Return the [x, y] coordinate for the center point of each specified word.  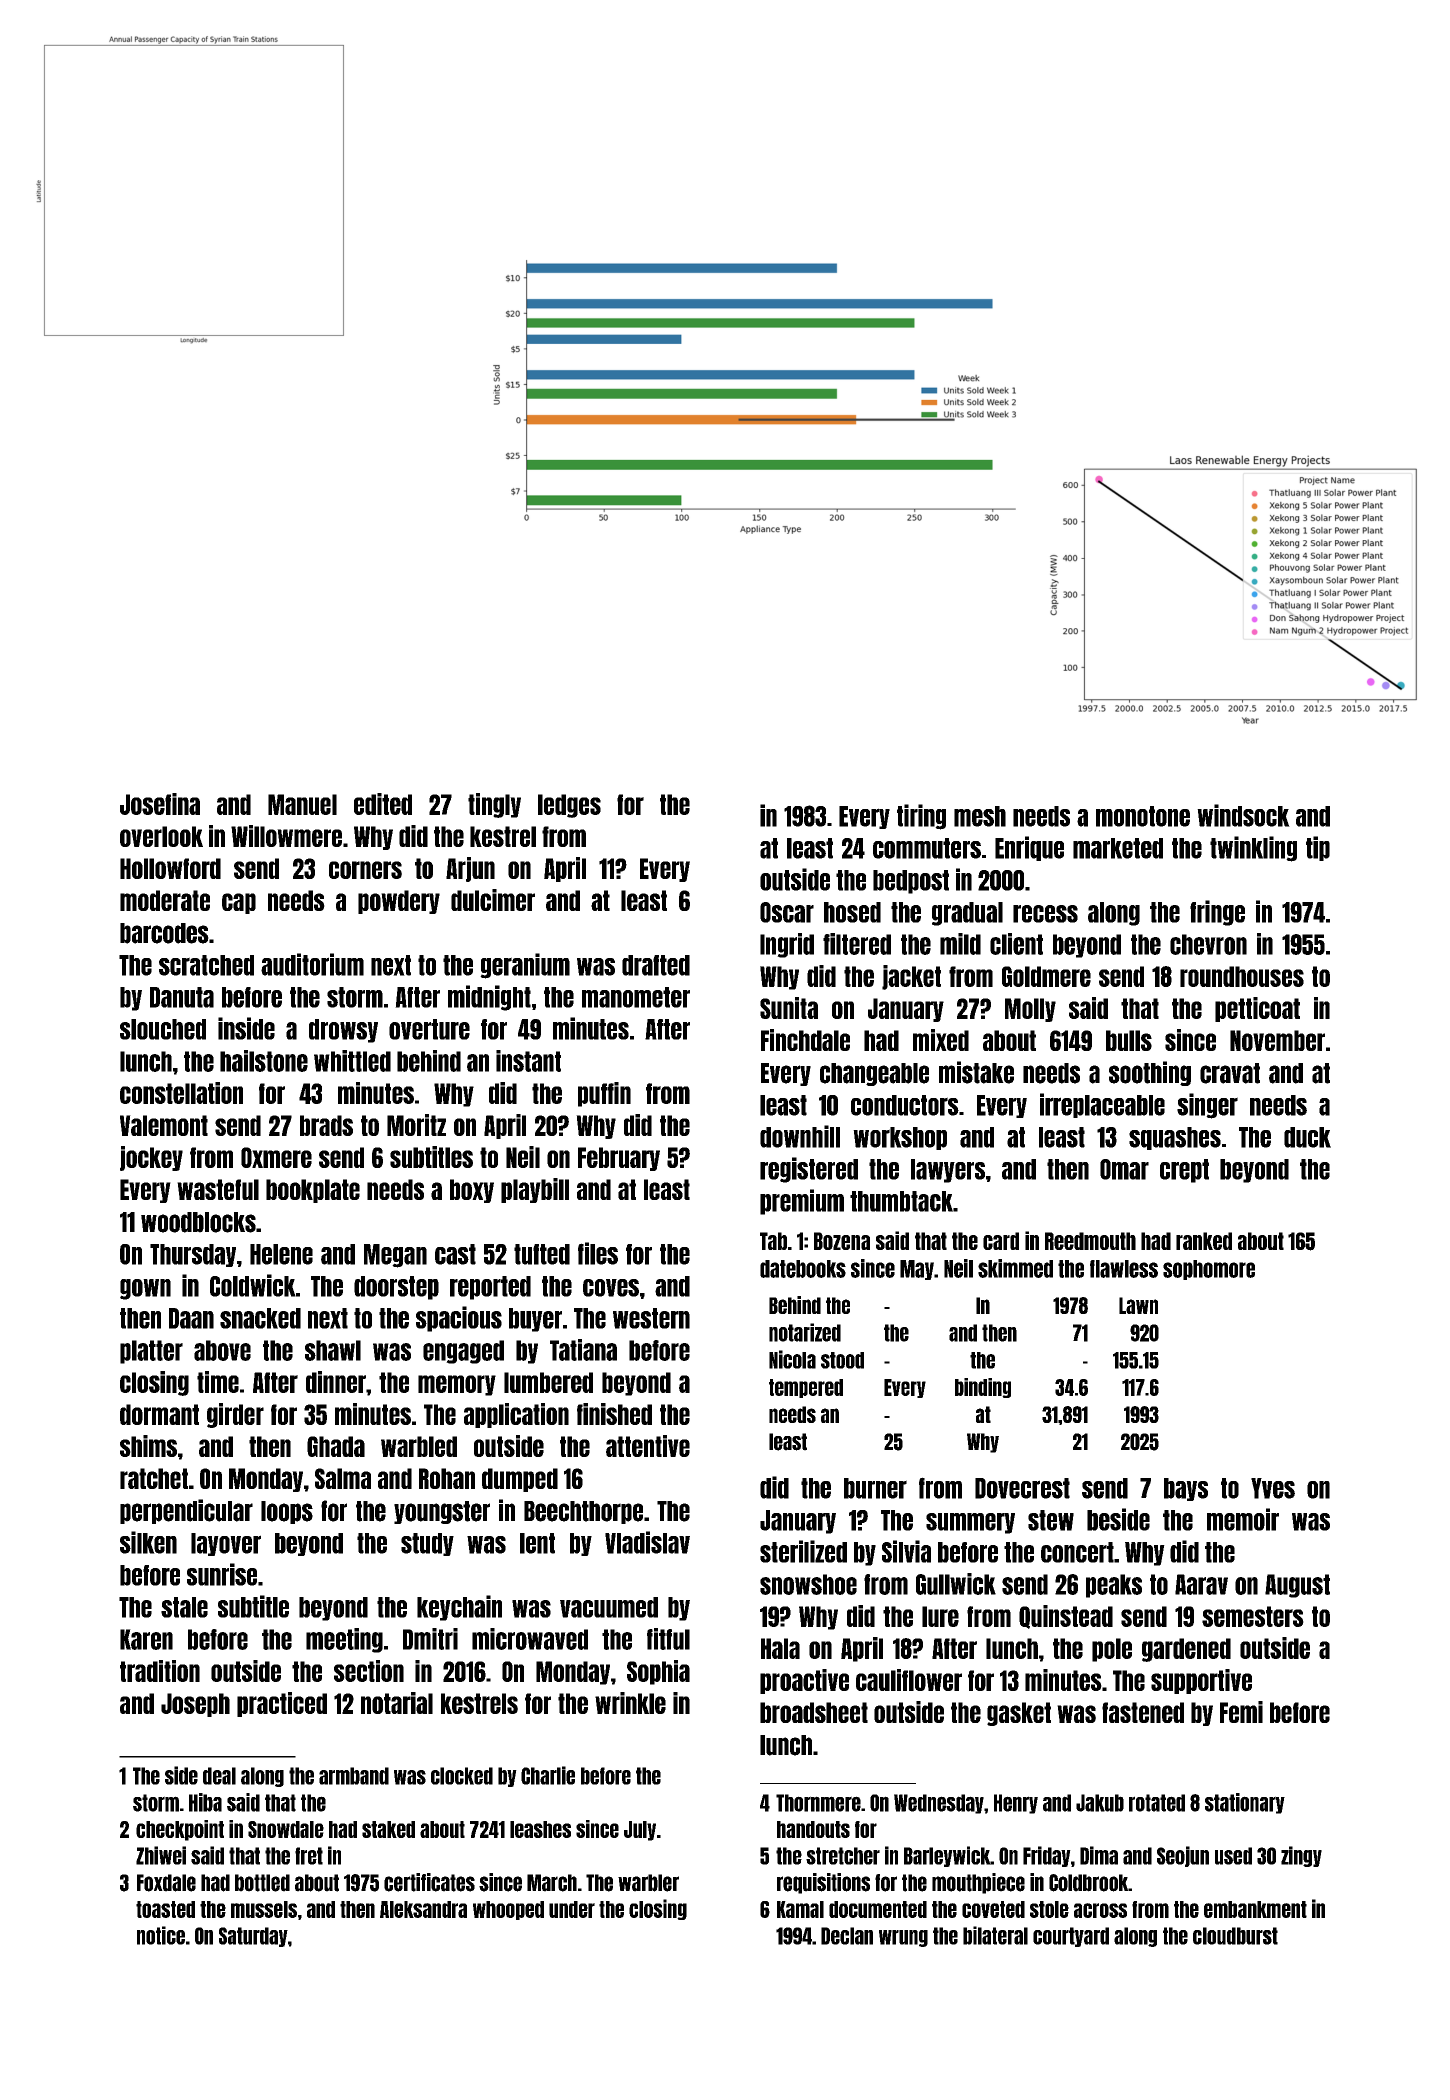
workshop [900, 1138]
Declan [847, 1936]
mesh [980, 816]
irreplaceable [1102, 1105]
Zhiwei [161, 1855]
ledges [569, 806]
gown [145, 1289]
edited [383, 804]
